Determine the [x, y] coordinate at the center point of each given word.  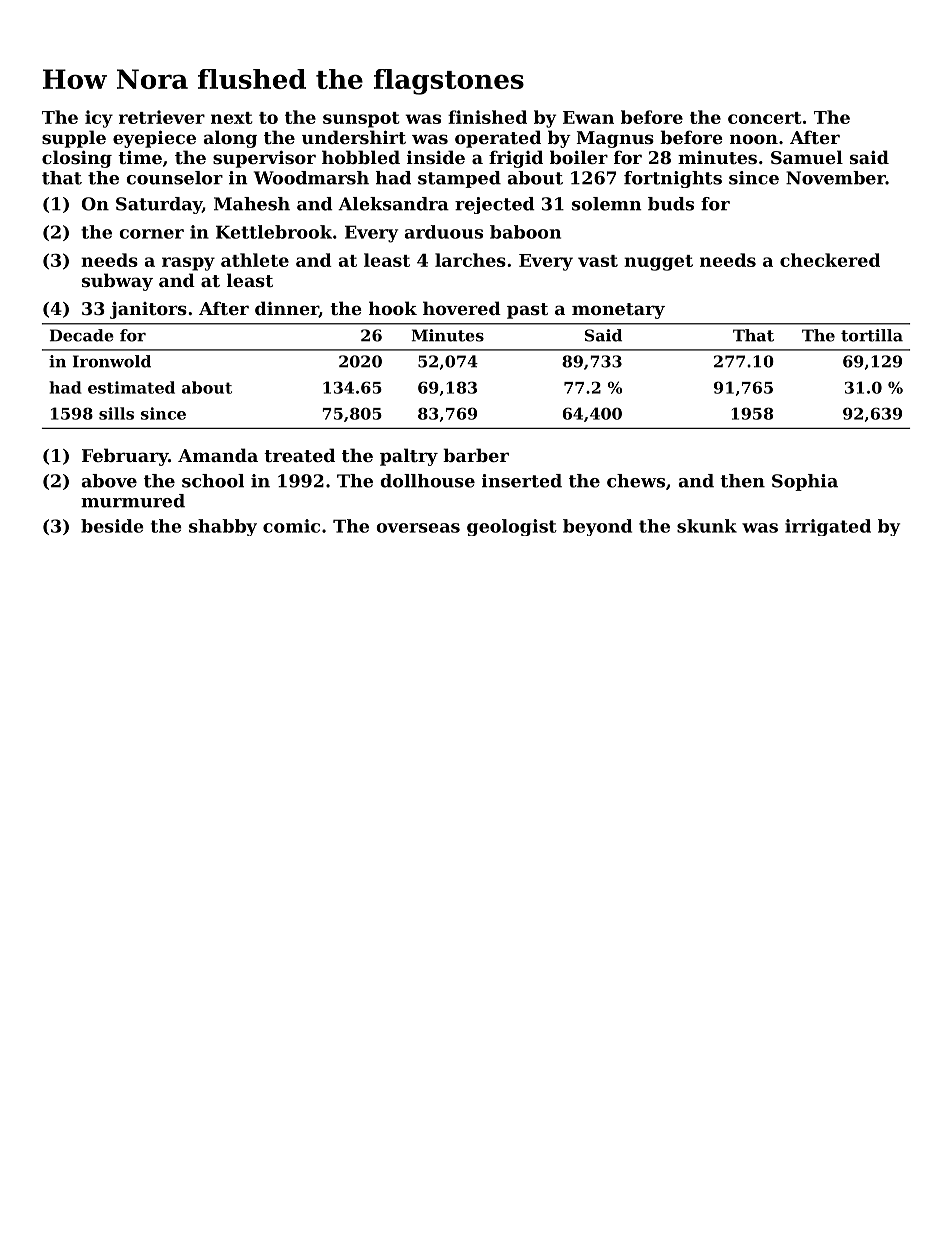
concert [765, 118]
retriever [162, 117]
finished [487, 117]
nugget [658, 263]
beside [112, 526]
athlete [255, 260]
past [527, 311]
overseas [418, 528]
